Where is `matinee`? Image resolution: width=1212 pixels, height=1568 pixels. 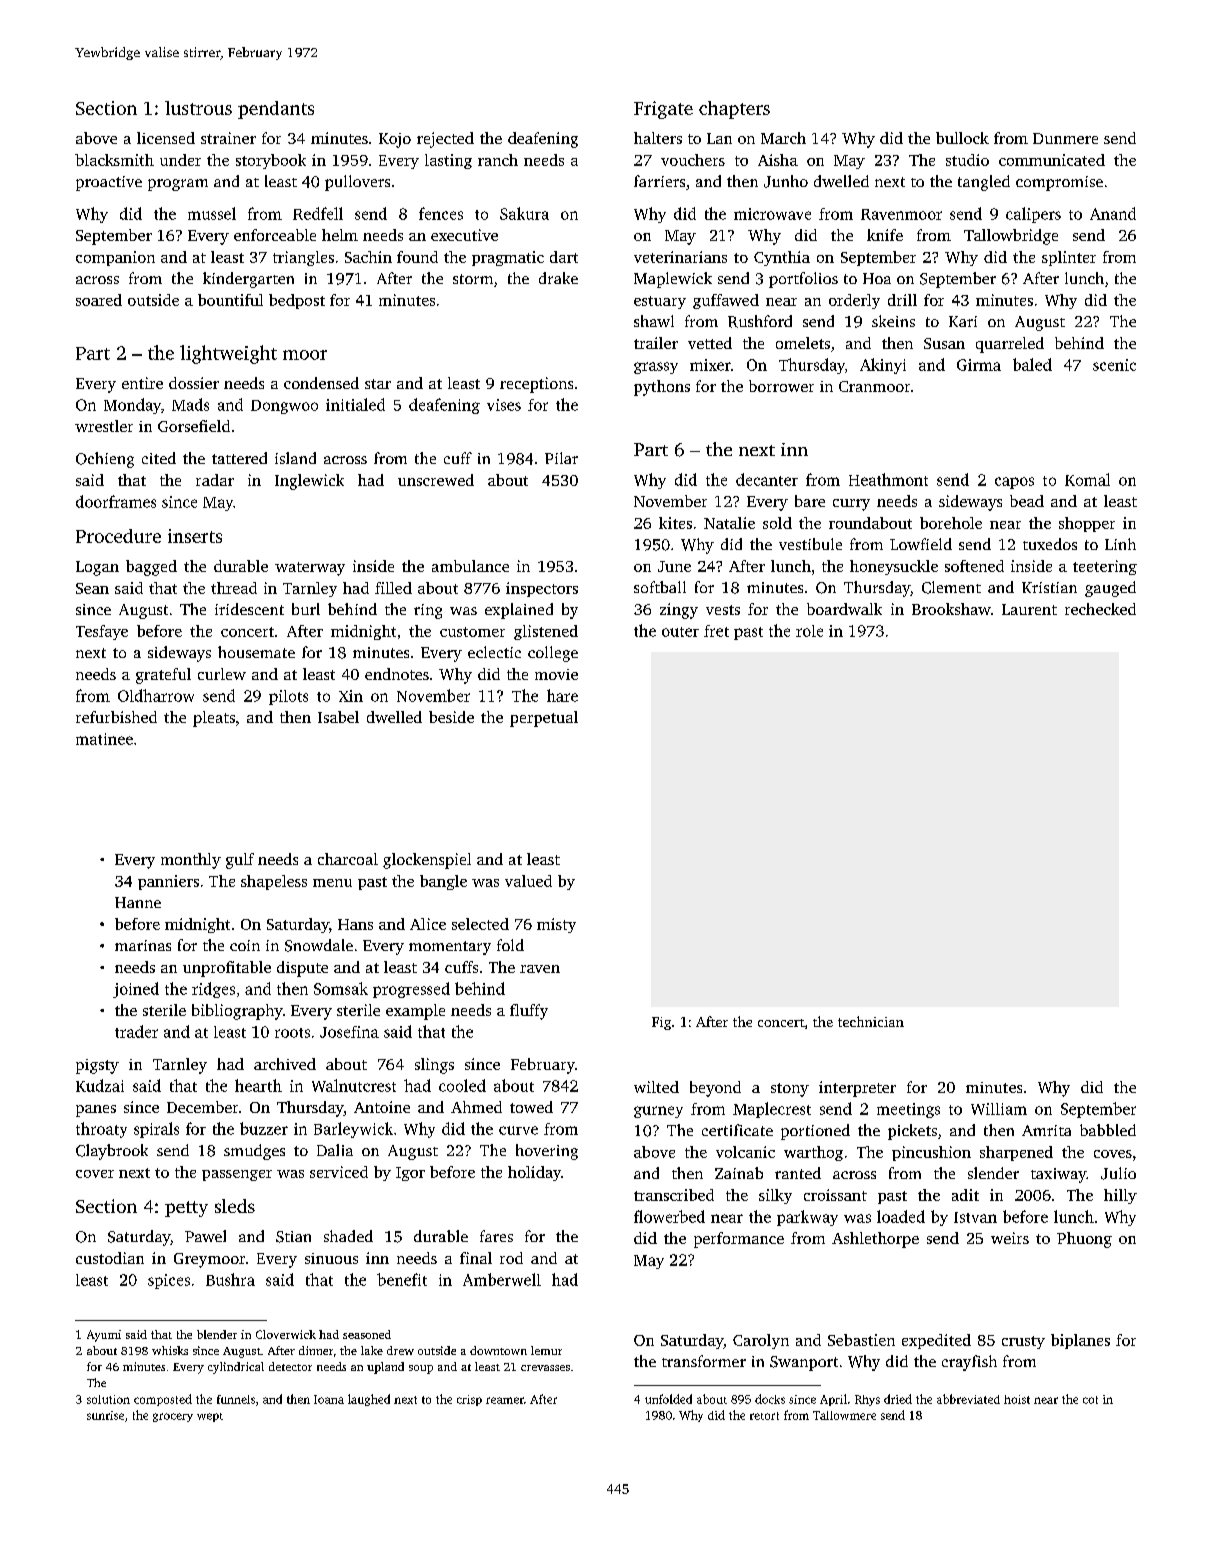 matinee is located at coordinates (104, 739).
